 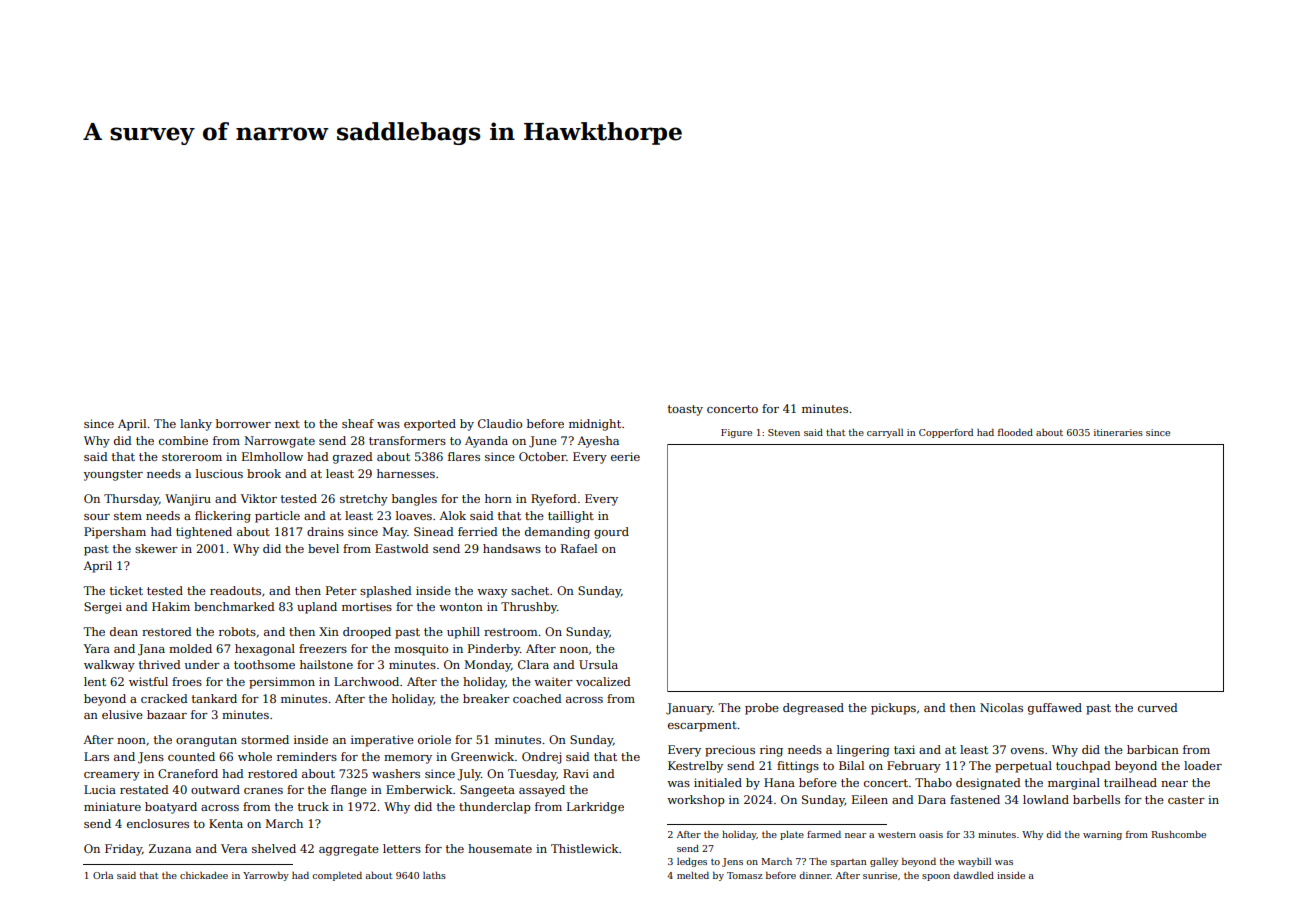 What do you see at coordinates (287, 424) in the screenshot?
I see `next` at bounding box center [287, 424].
